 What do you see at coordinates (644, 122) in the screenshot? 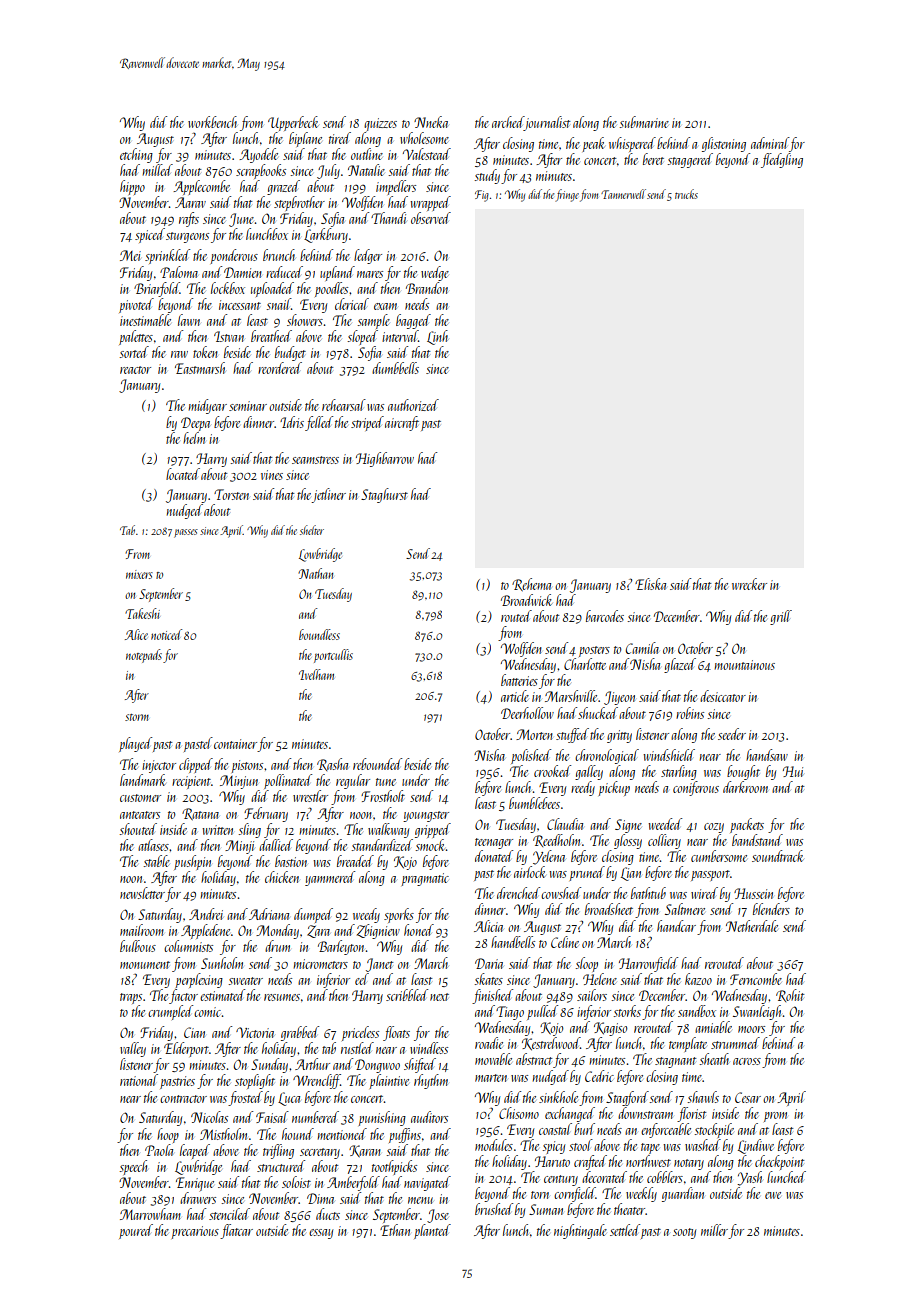
I see `submarine` at bounding box center [644, 122].
